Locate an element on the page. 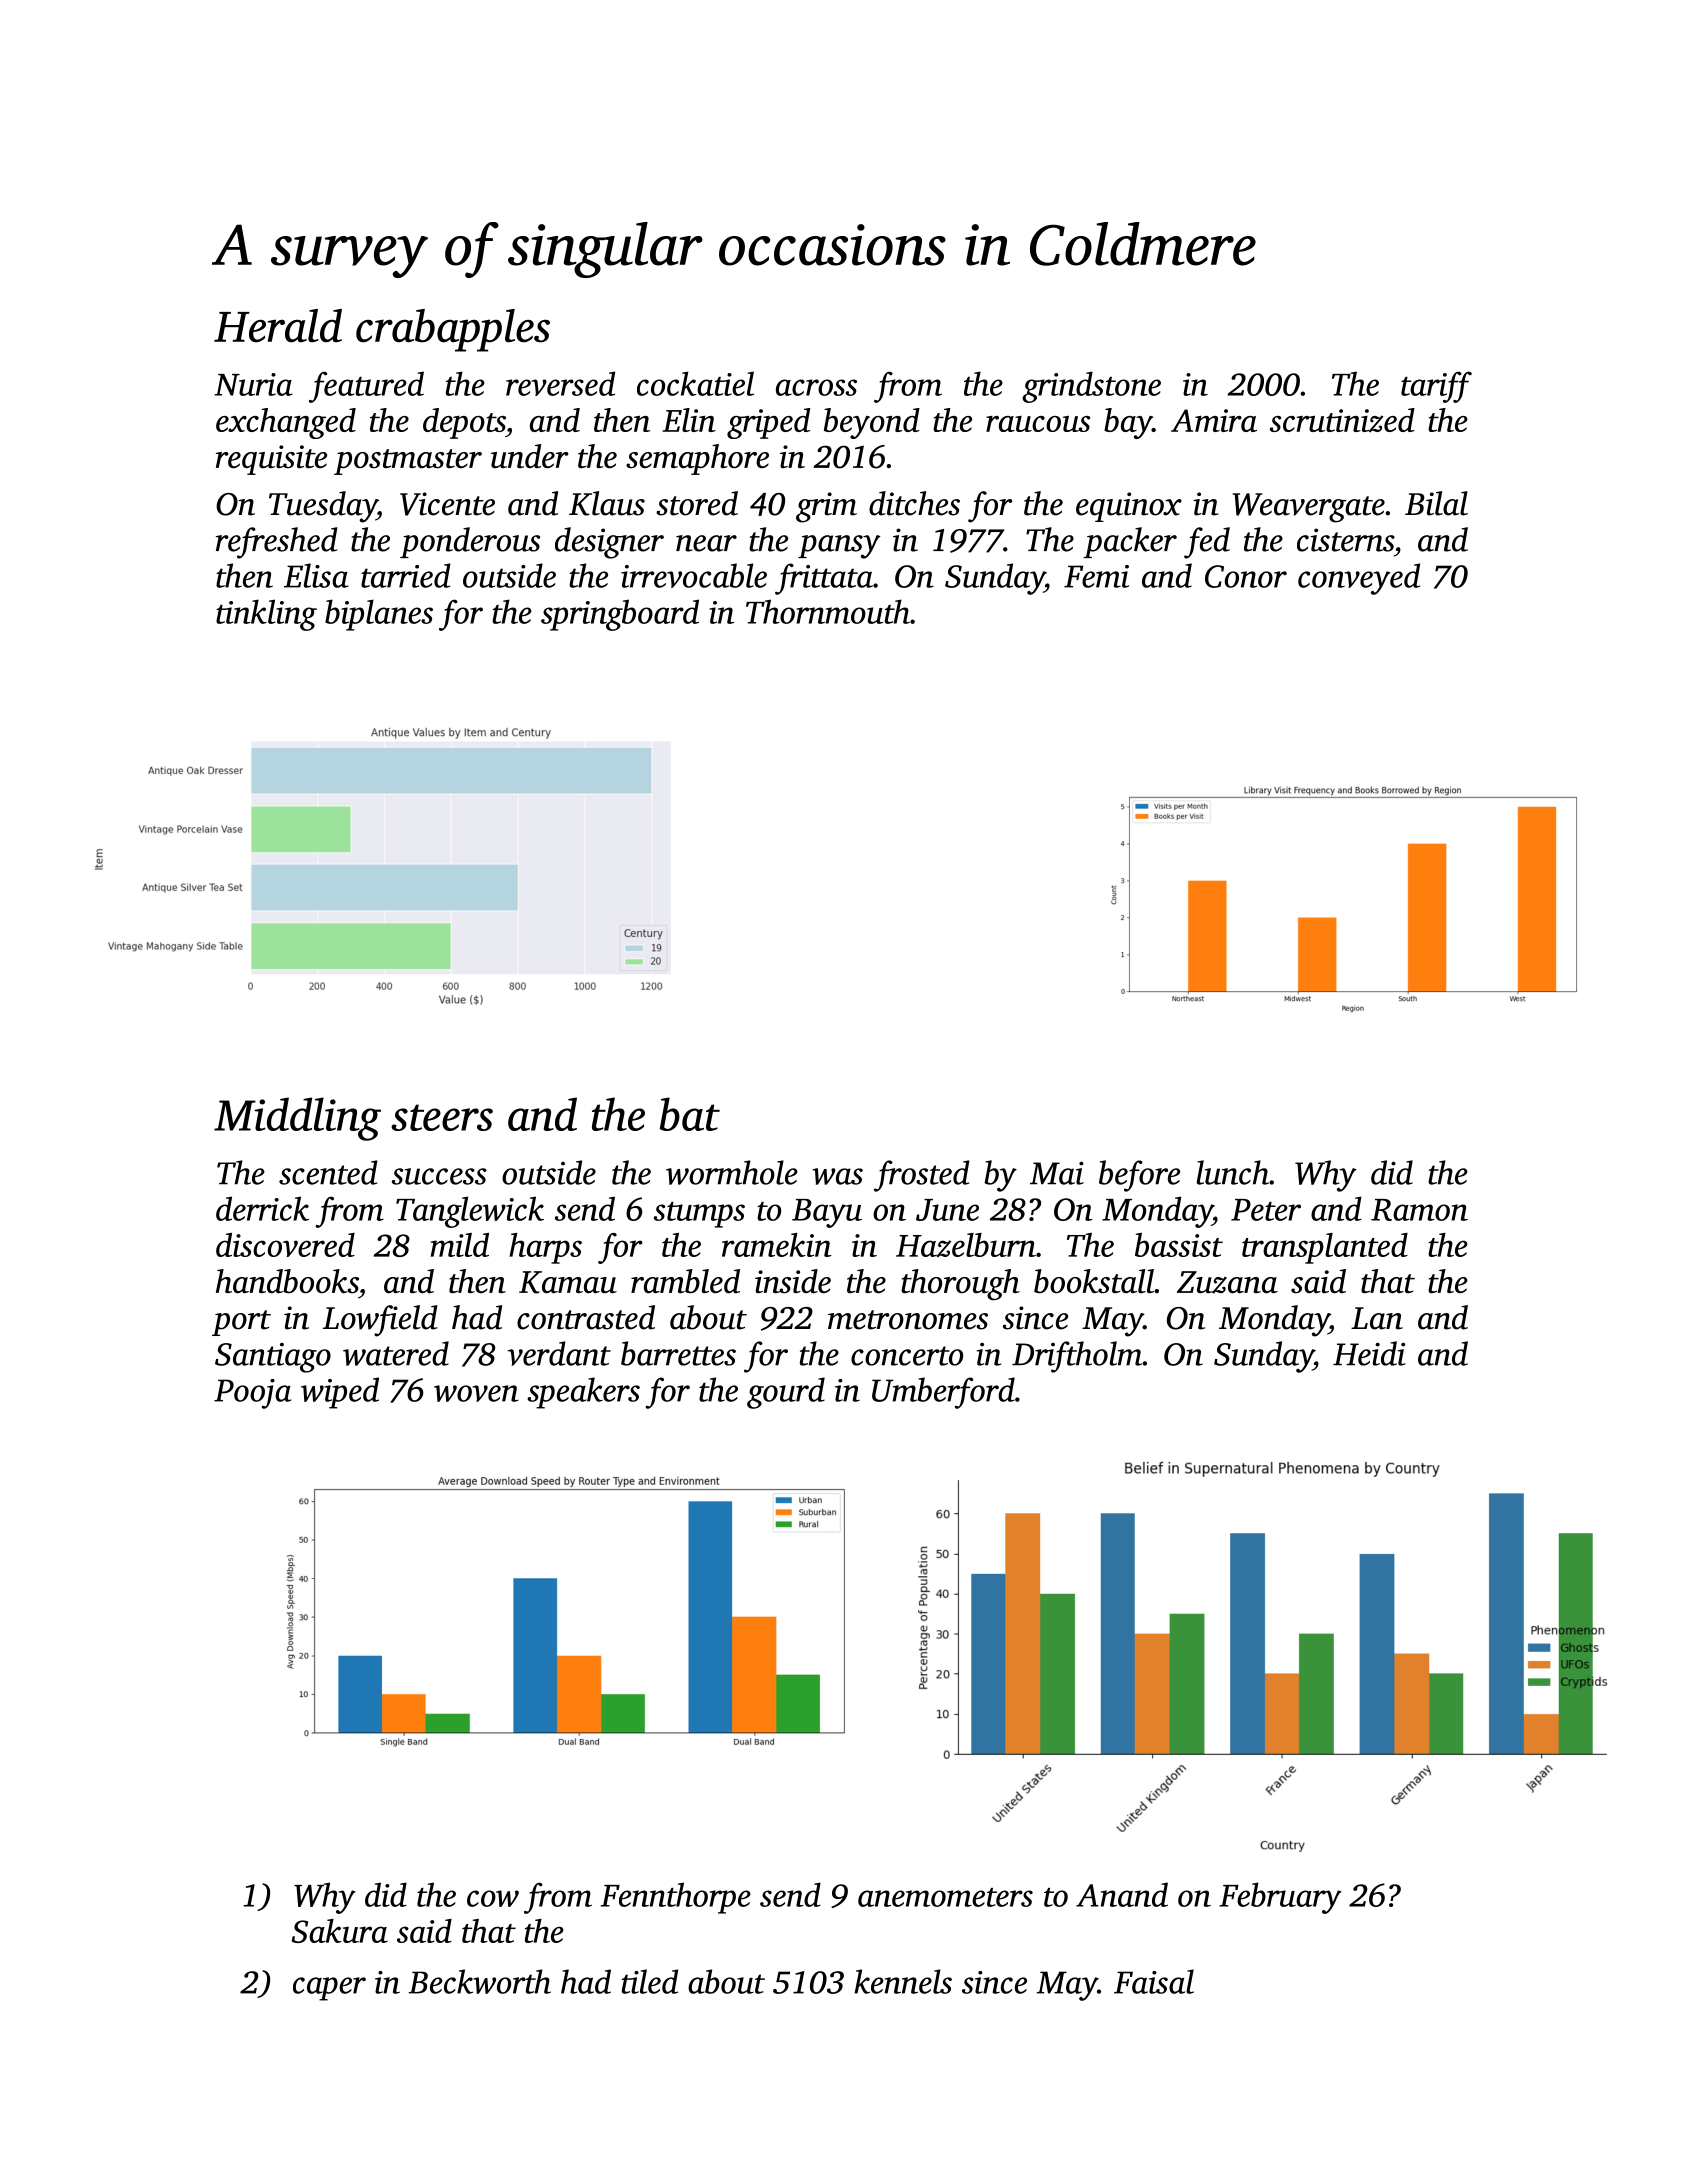 The width and height of the document is (1683, 2178). crabapples is located at coordinates (453, 330).
